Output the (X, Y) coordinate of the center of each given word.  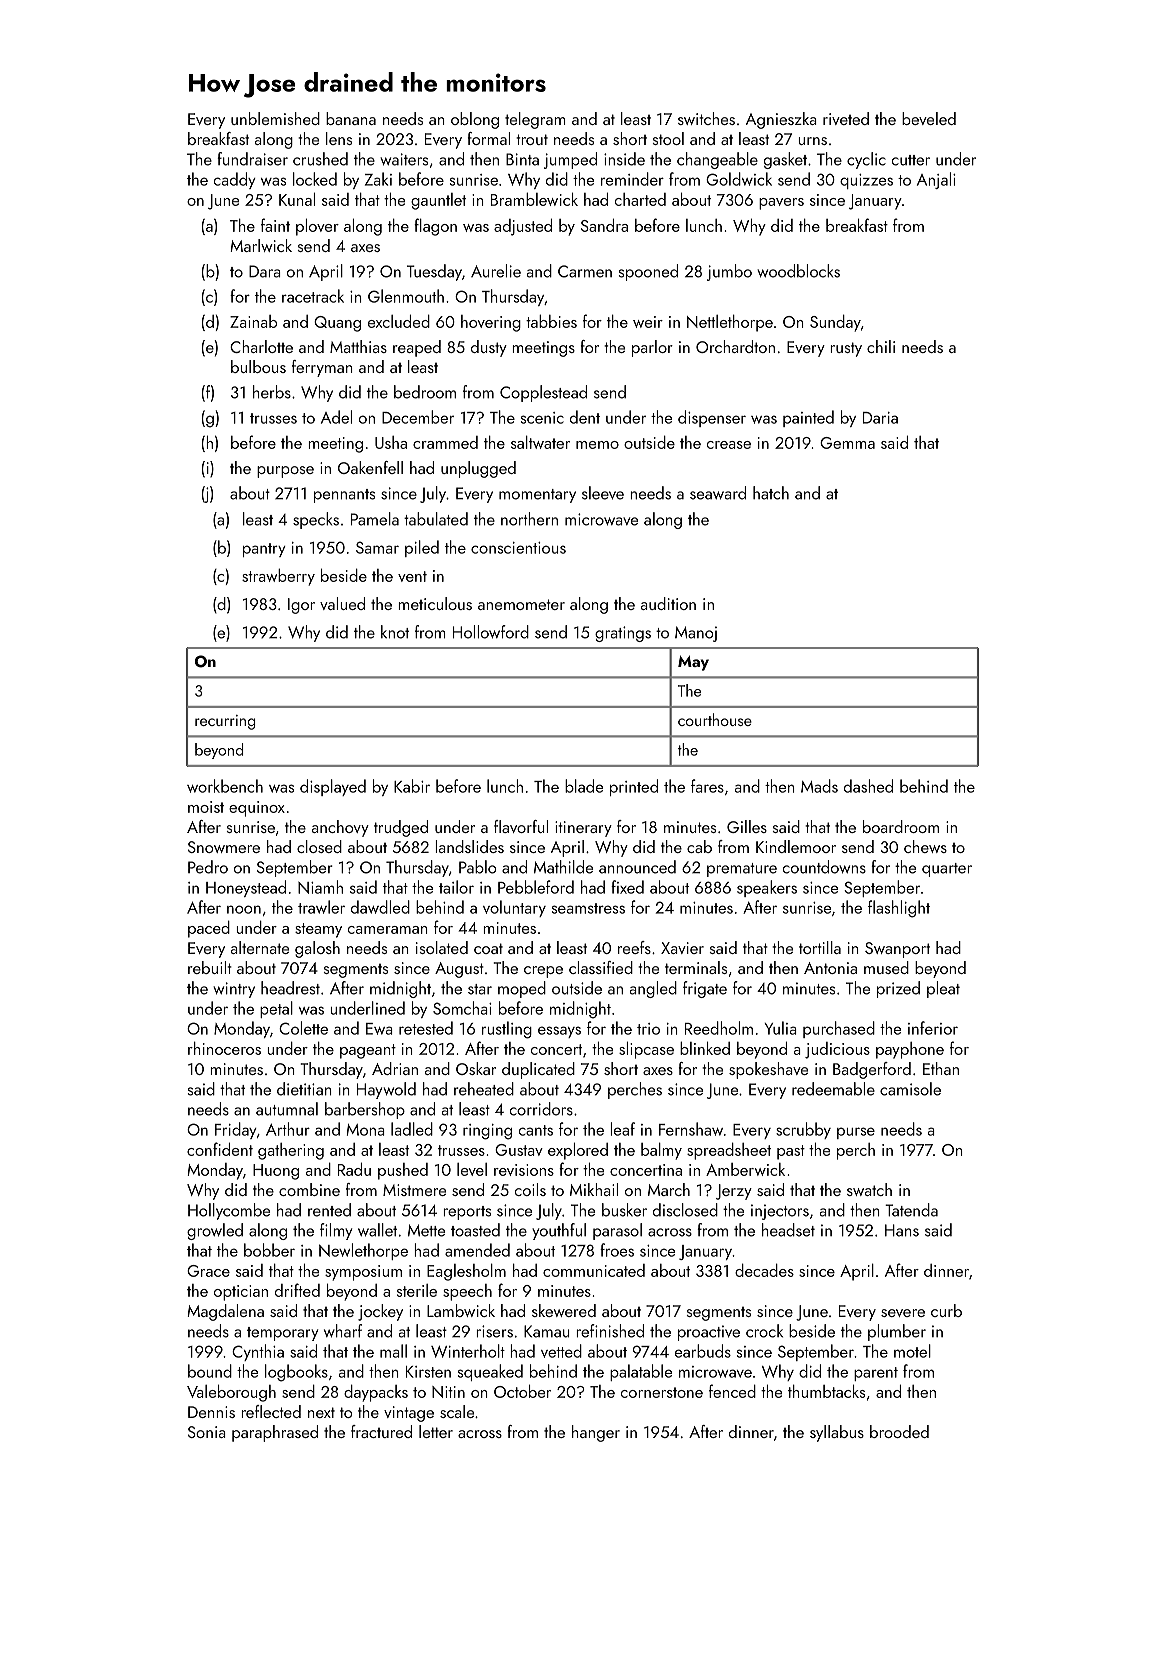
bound (210, 1371)
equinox (257, 809)
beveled (929, 118)
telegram (535, 120)
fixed (627, 887)
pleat (943, 989)
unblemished (275, 118)
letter (436, 1431)
